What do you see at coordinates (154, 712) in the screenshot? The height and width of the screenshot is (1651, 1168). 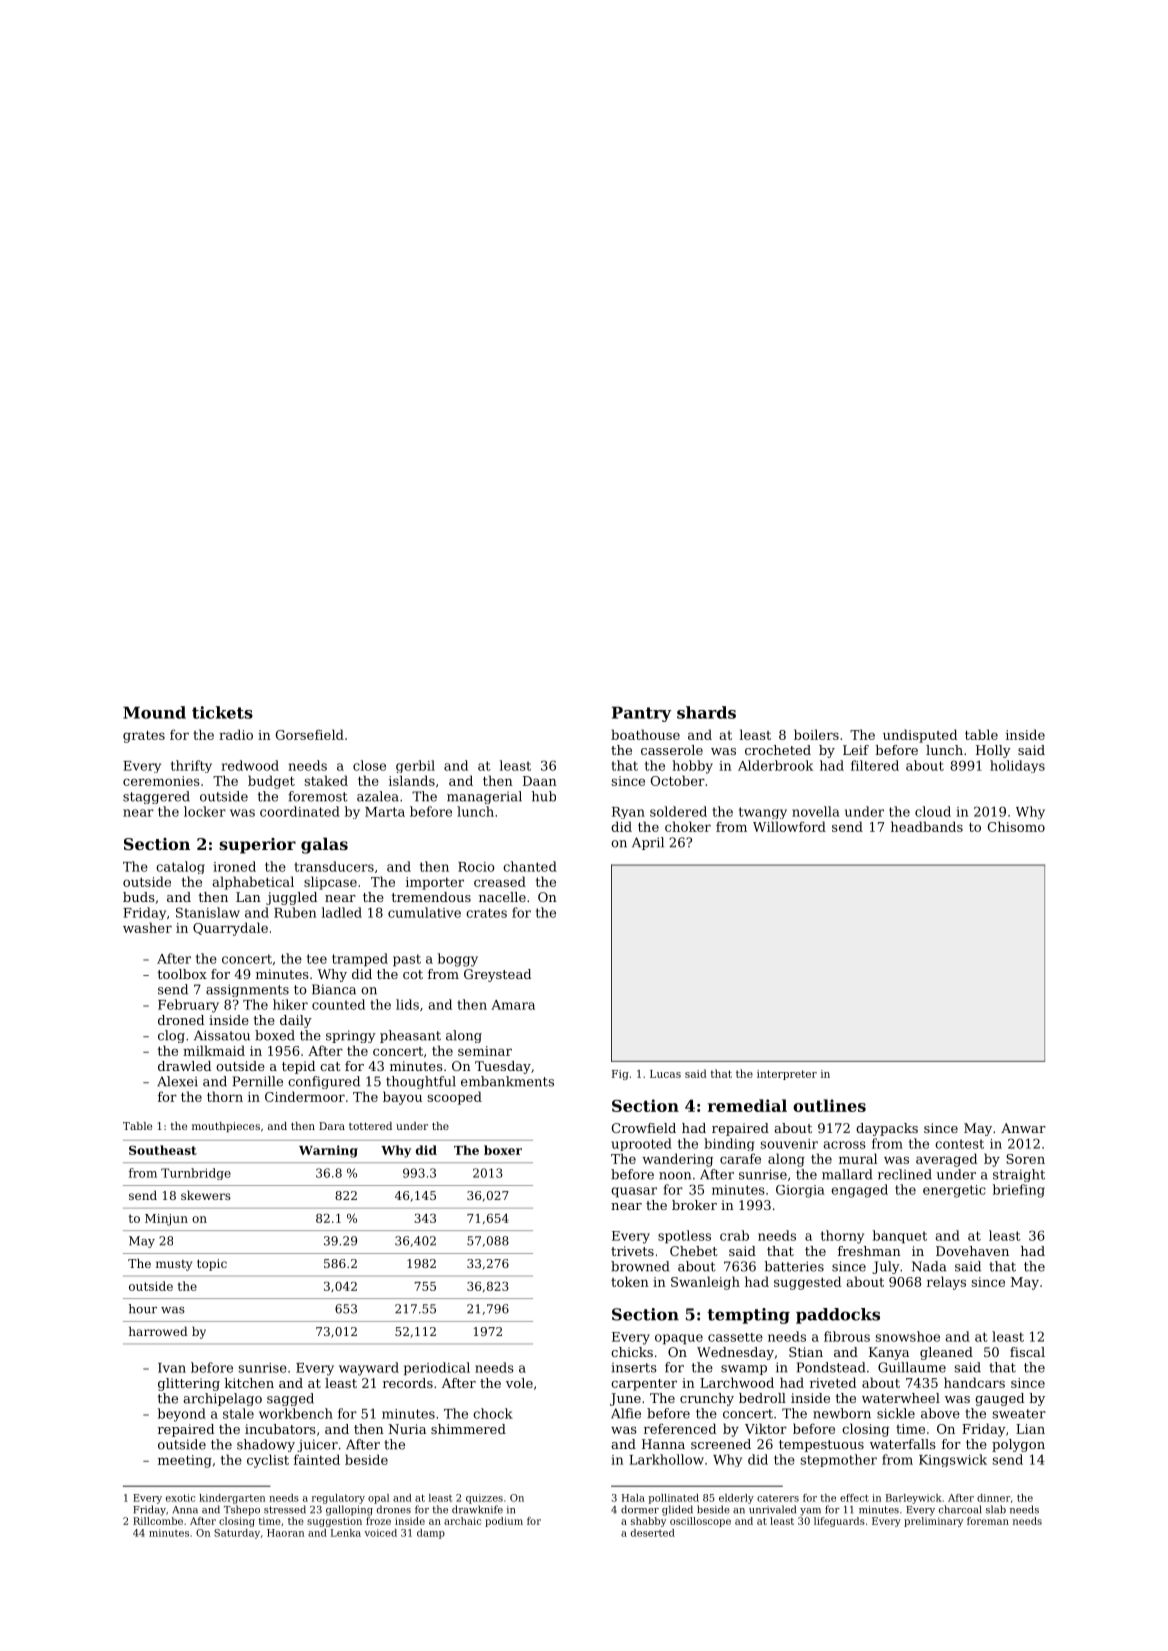 I see `Mound` at bounding box center [154, 712].
